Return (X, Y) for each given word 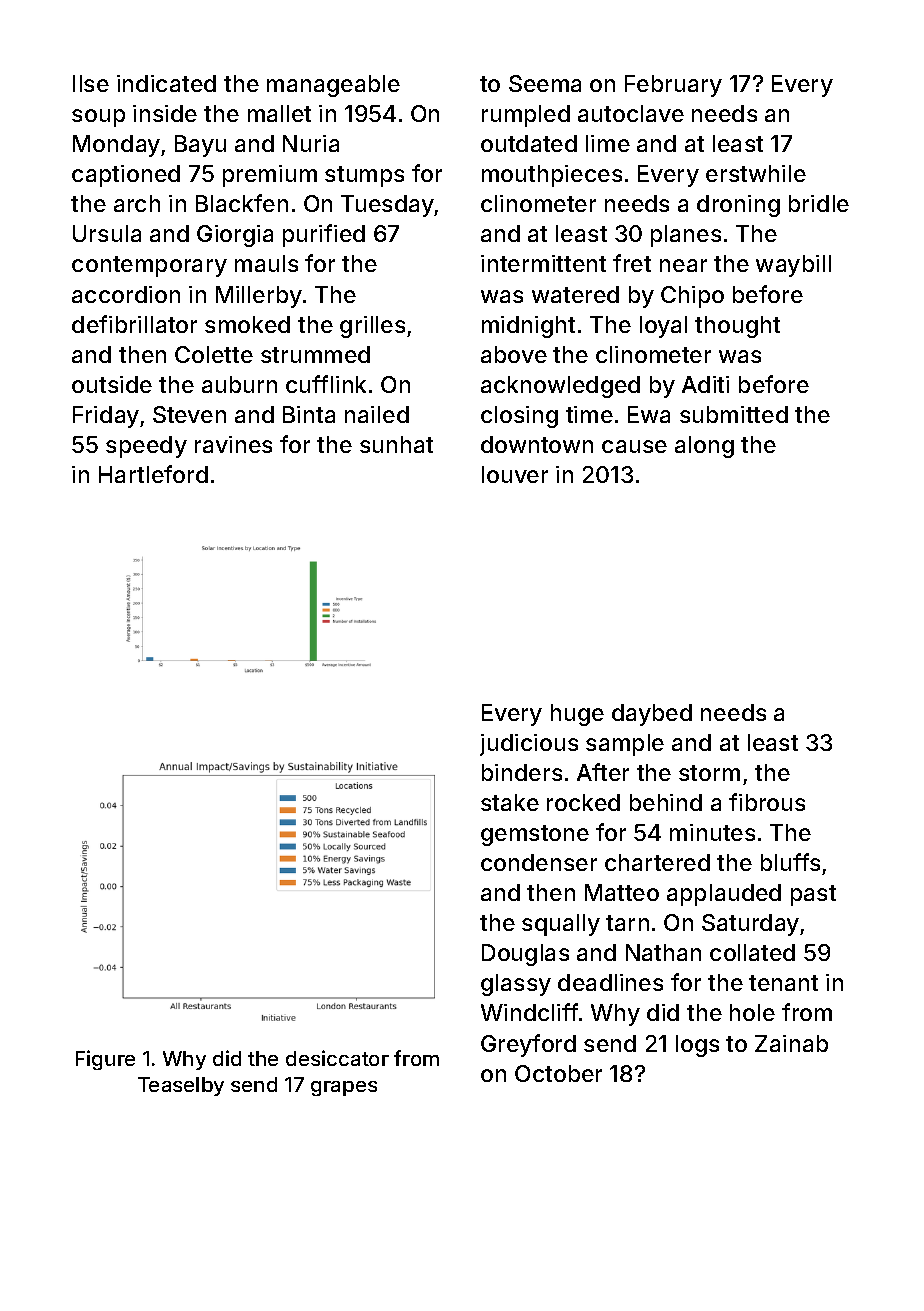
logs (697, 1046)
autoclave (631, 113)
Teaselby (181, 1086)
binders (522, 772)
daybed (652, 715)
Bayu (200, 146)
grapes (344, 1088)
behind (666, 802)
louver (515, 474)
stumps (364, 176)
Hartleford (153, 474)
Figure (105, 1060)
